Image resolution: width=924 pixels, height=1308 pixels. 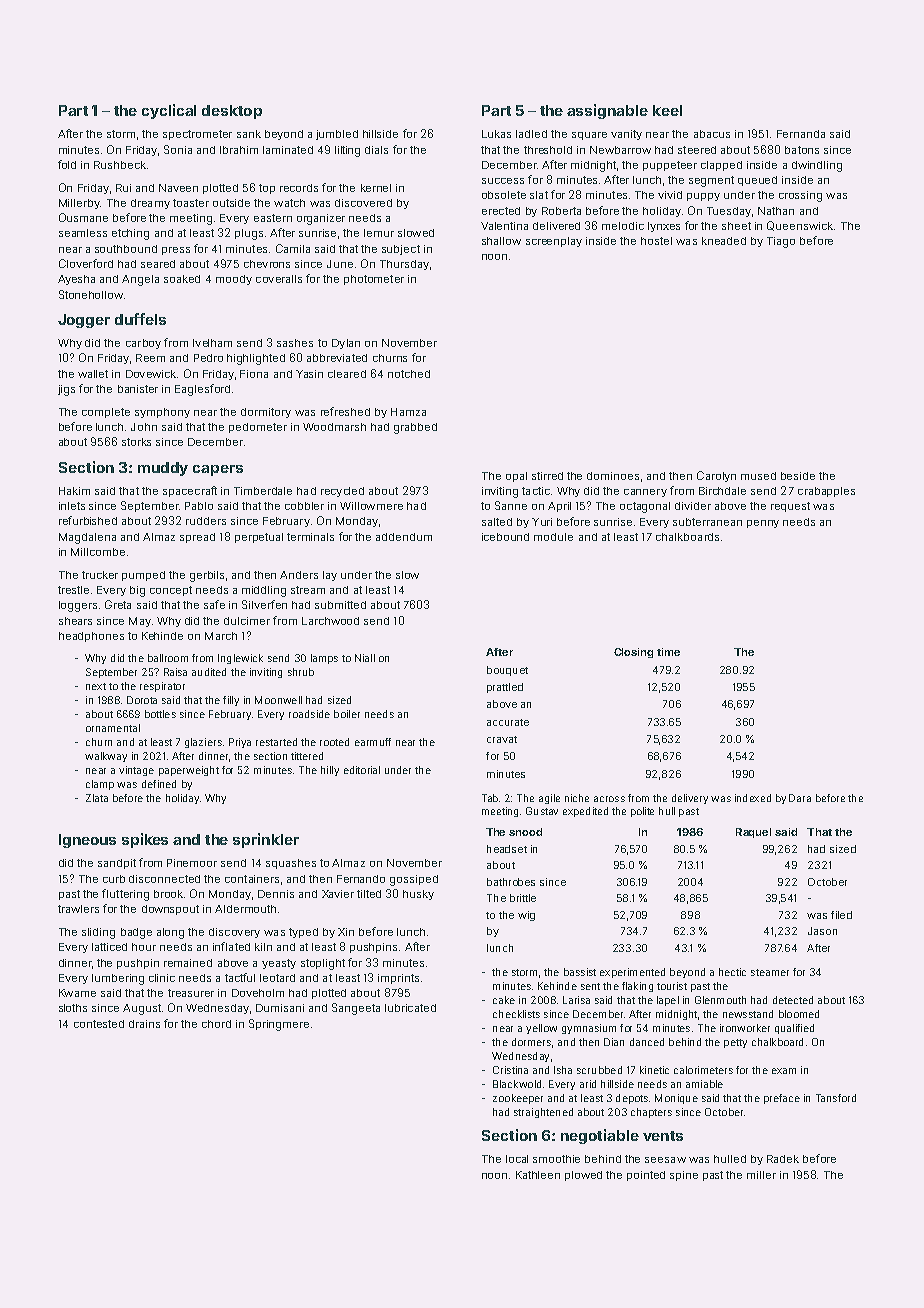 I want to click on dials, so click(x=376, y=150).
